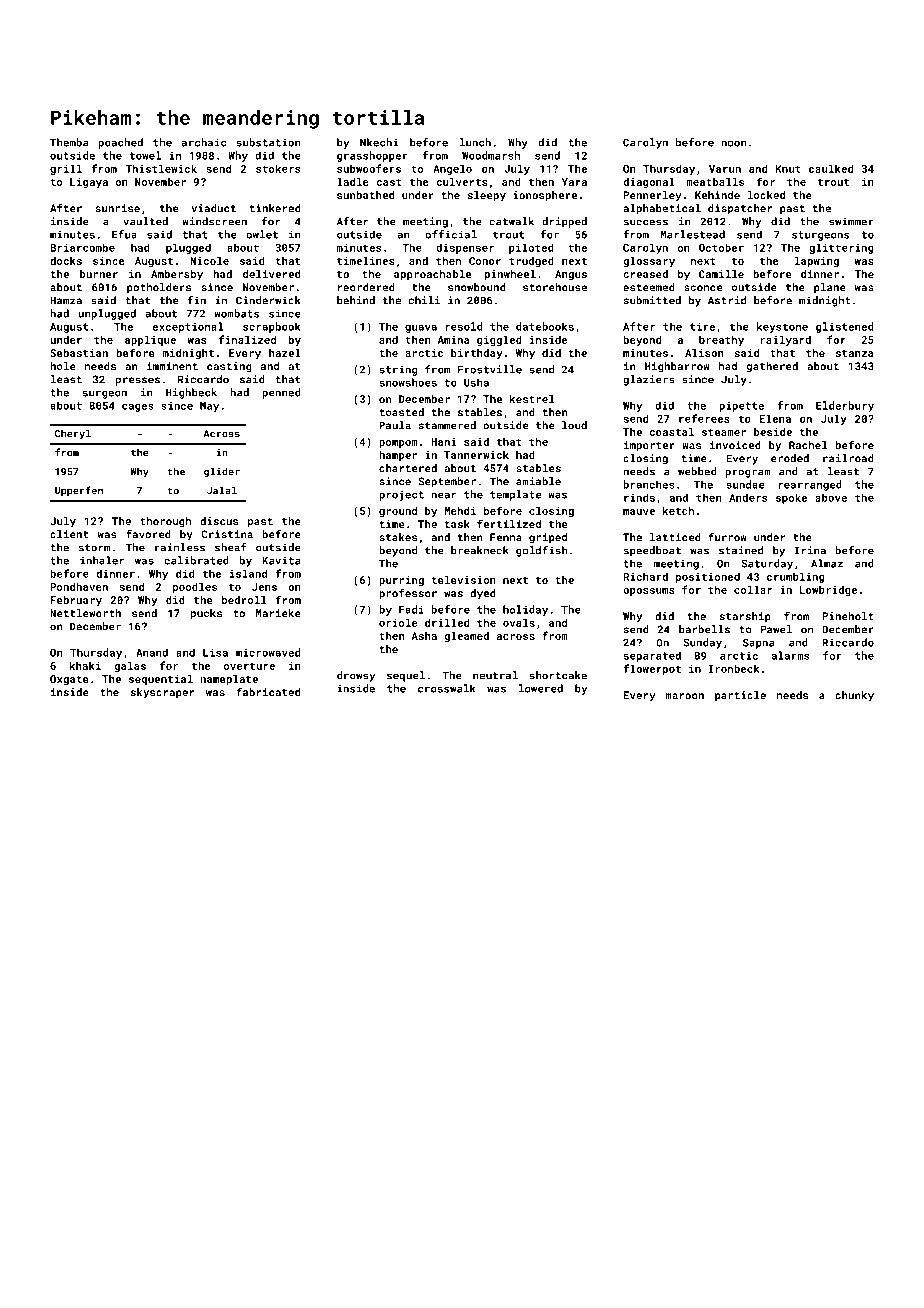  I want to click on Oxgate, so click(69, 680).
